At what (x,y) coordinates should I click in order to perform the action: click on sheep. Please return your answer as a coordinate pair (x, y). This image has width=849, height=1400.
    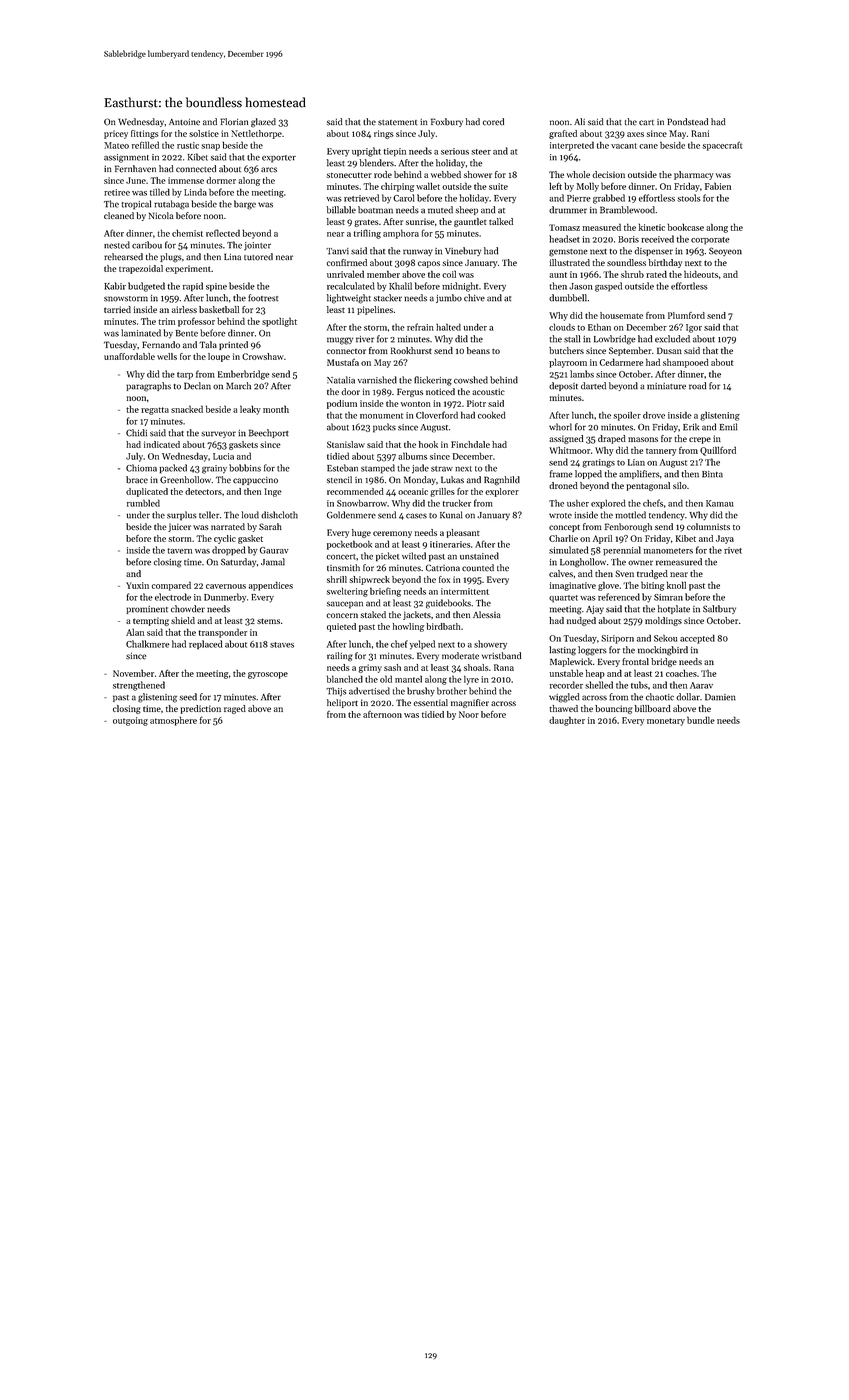
    Looking at the image, I should click on (466, 210).
